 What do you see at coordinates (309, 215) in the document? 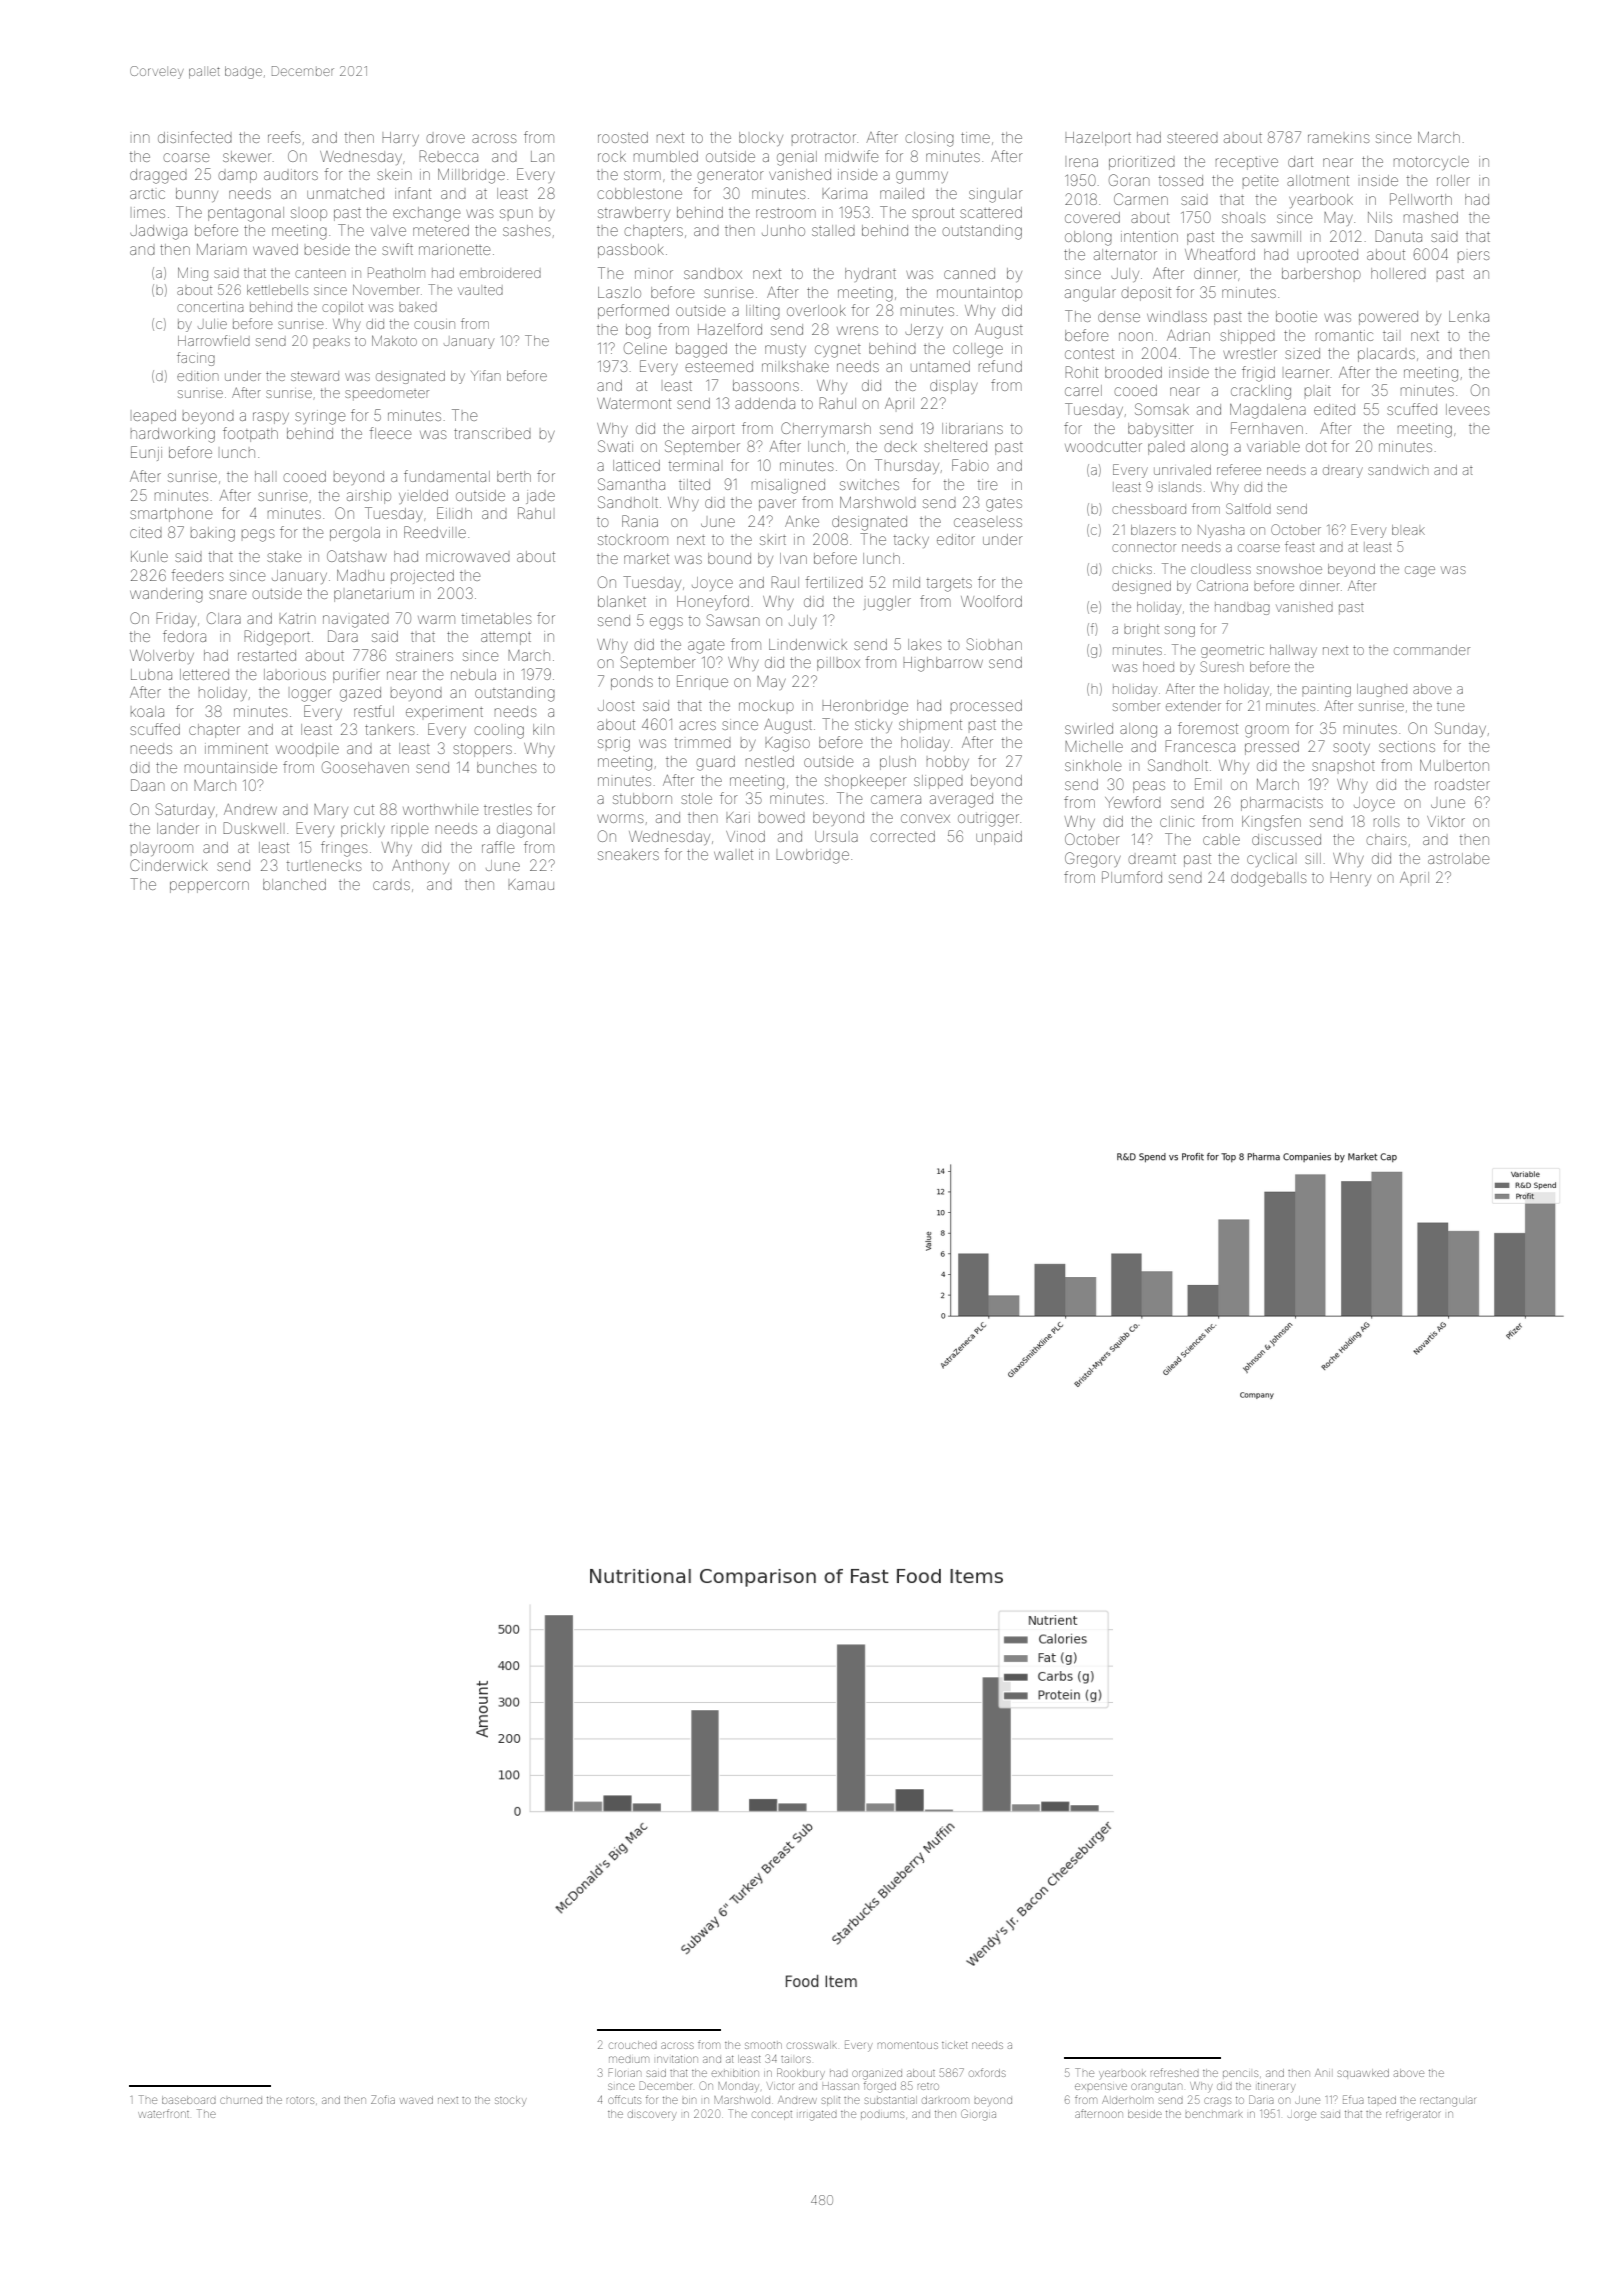
I see `sloop` at bounding box center [309, 215].
